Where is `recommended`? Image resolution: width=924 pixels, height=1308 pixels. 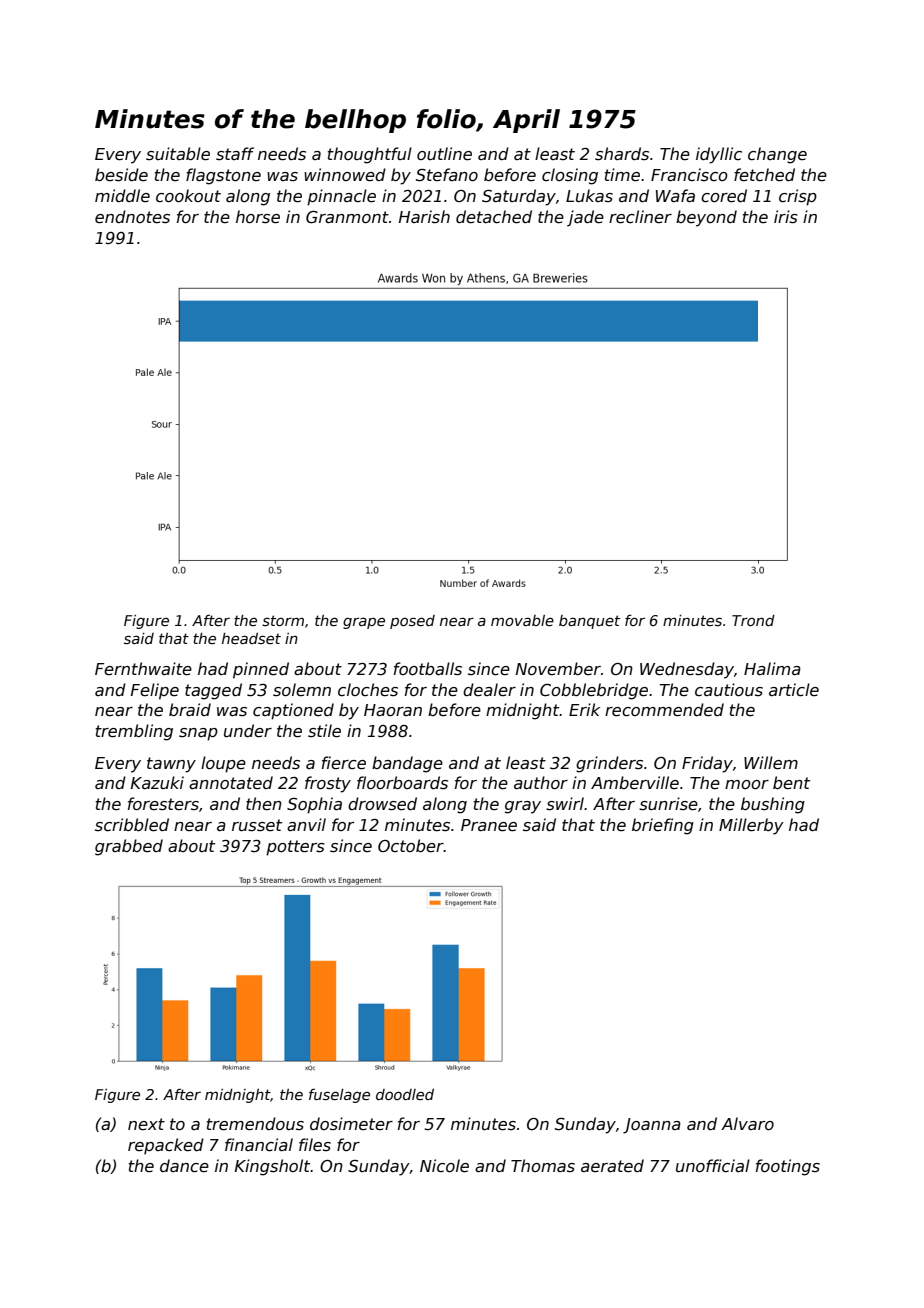 recommended is located at coordinates (664, 710).
